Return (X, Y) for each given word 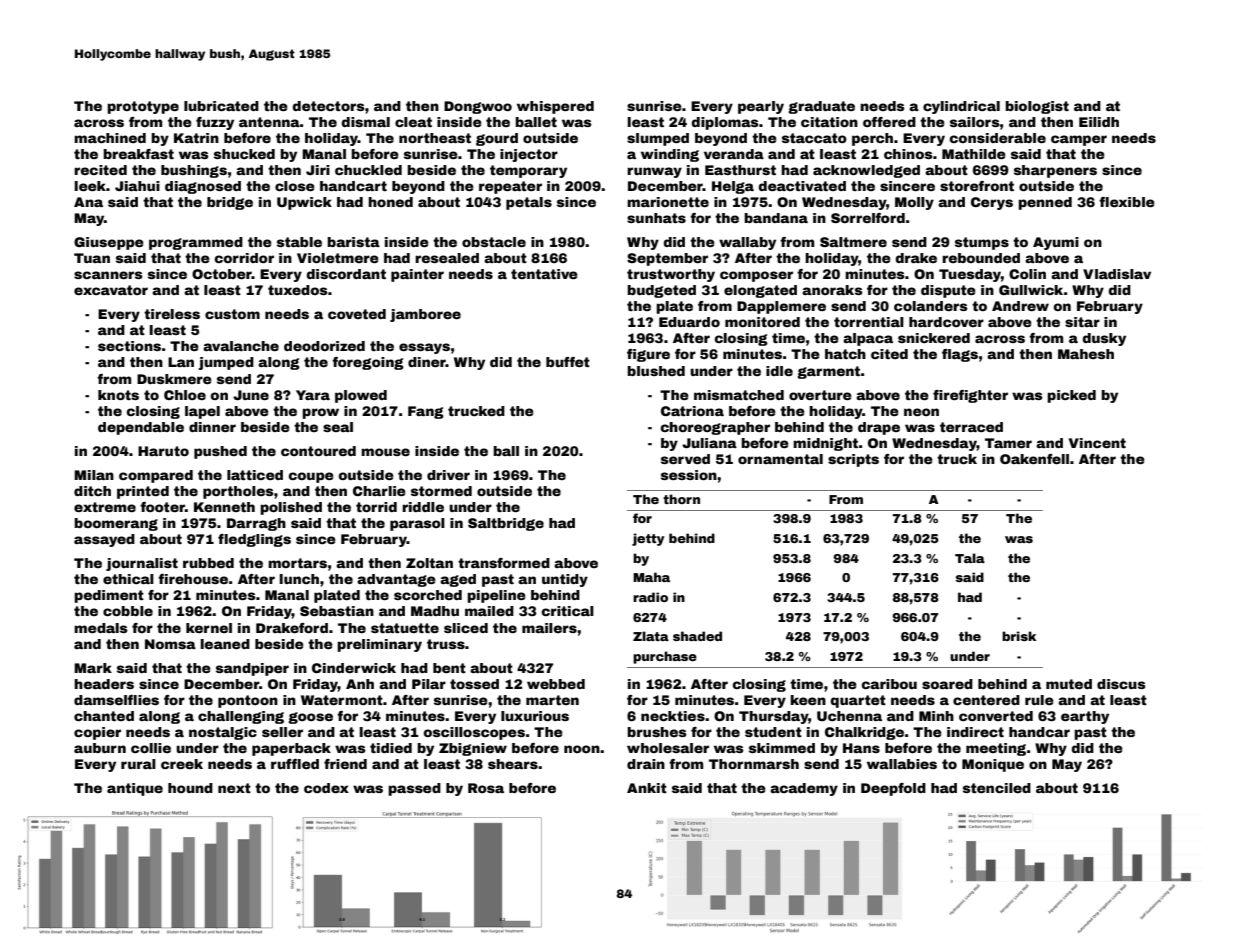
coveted (357, 314)
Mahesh (1086, 354)
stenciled (997, 788)
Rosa (486, 788)
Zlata (651, 636)
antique (135, 789)
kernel (209, 628)
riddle (423, 507)
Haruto (163, 451)
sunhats (656, 218)
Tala (970, 558)
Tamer (1008, 443)
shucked (244, 154)
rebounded (981, 258)
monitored (762, 322)
